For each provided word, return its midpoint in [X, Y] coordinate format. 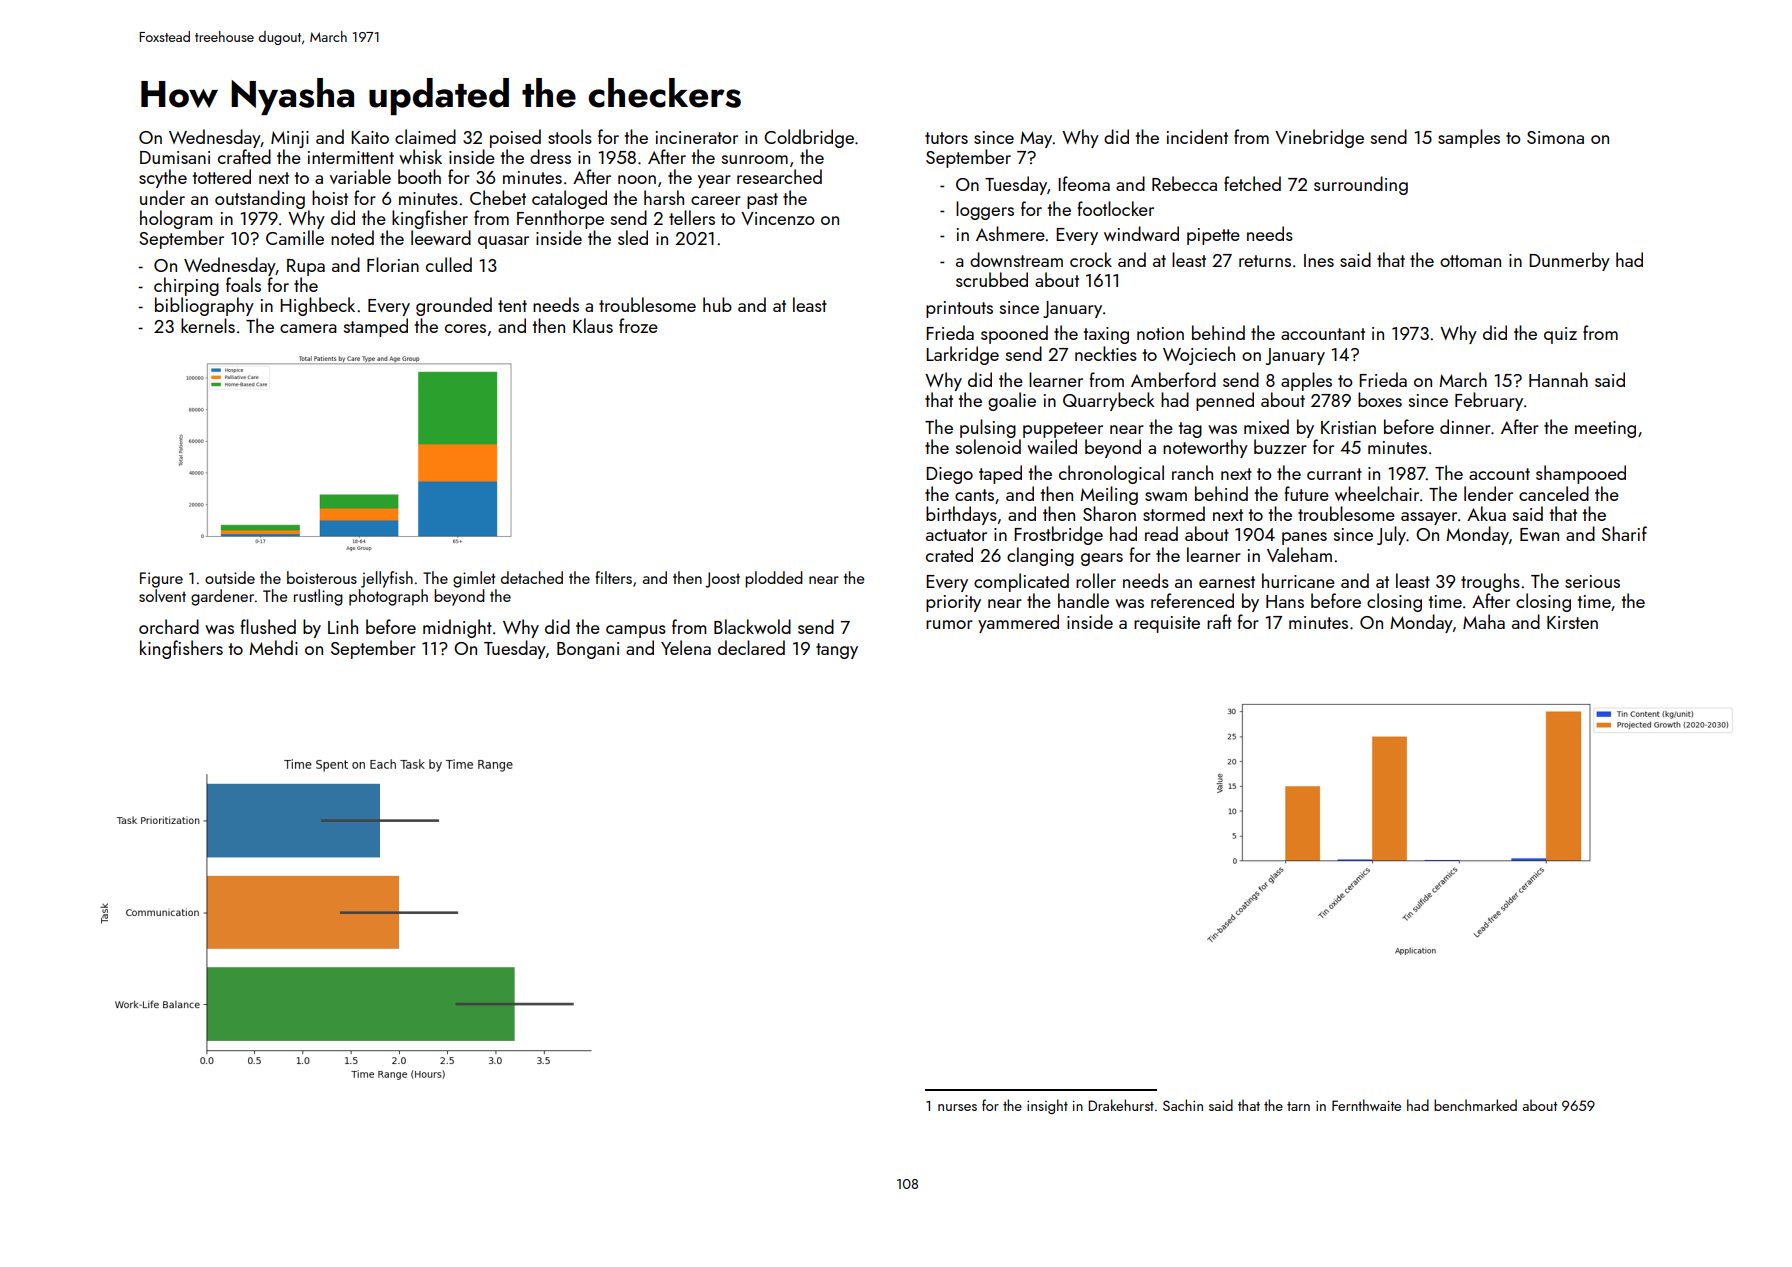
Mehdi [273, 647]
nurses [957, 1107]
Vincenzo [778, 218]
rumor [949, 624]
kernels [208, 325]
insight [1047, 1106]
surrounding [1361, 185]
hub [717, 304]
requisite [1167, 624]
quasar [503, 242]
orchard [169, 626]
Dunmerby [1569, 261]
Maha [1484, 621]
